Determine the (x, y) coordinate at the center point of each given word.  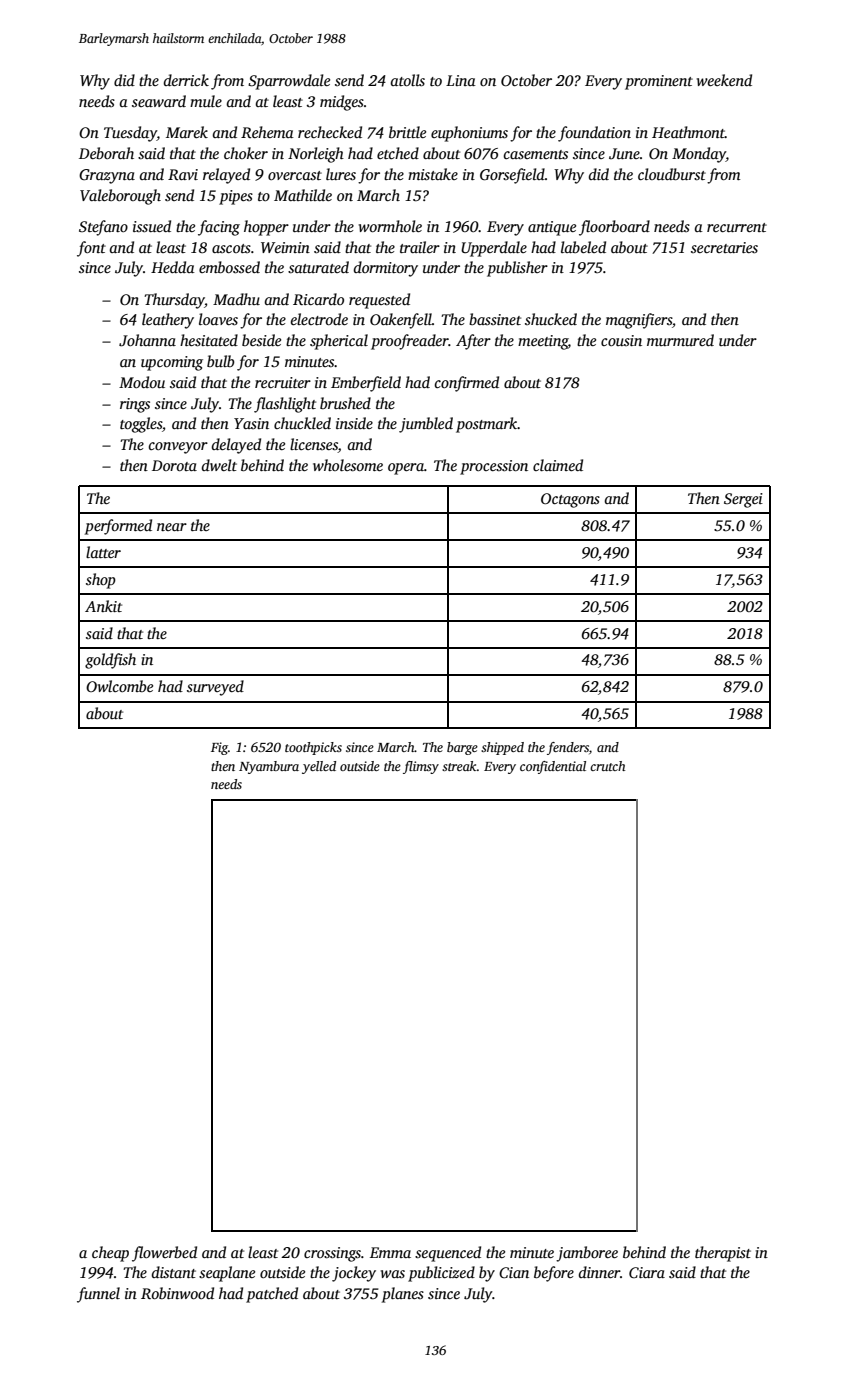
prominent (659, 82)
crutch (607, 766)
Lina (461, 80)
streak (459, 766)
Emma (390, 1252)
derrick (186, 80)
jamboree (587, 1254)
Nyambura (269, 767)
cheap (110, 1254)
